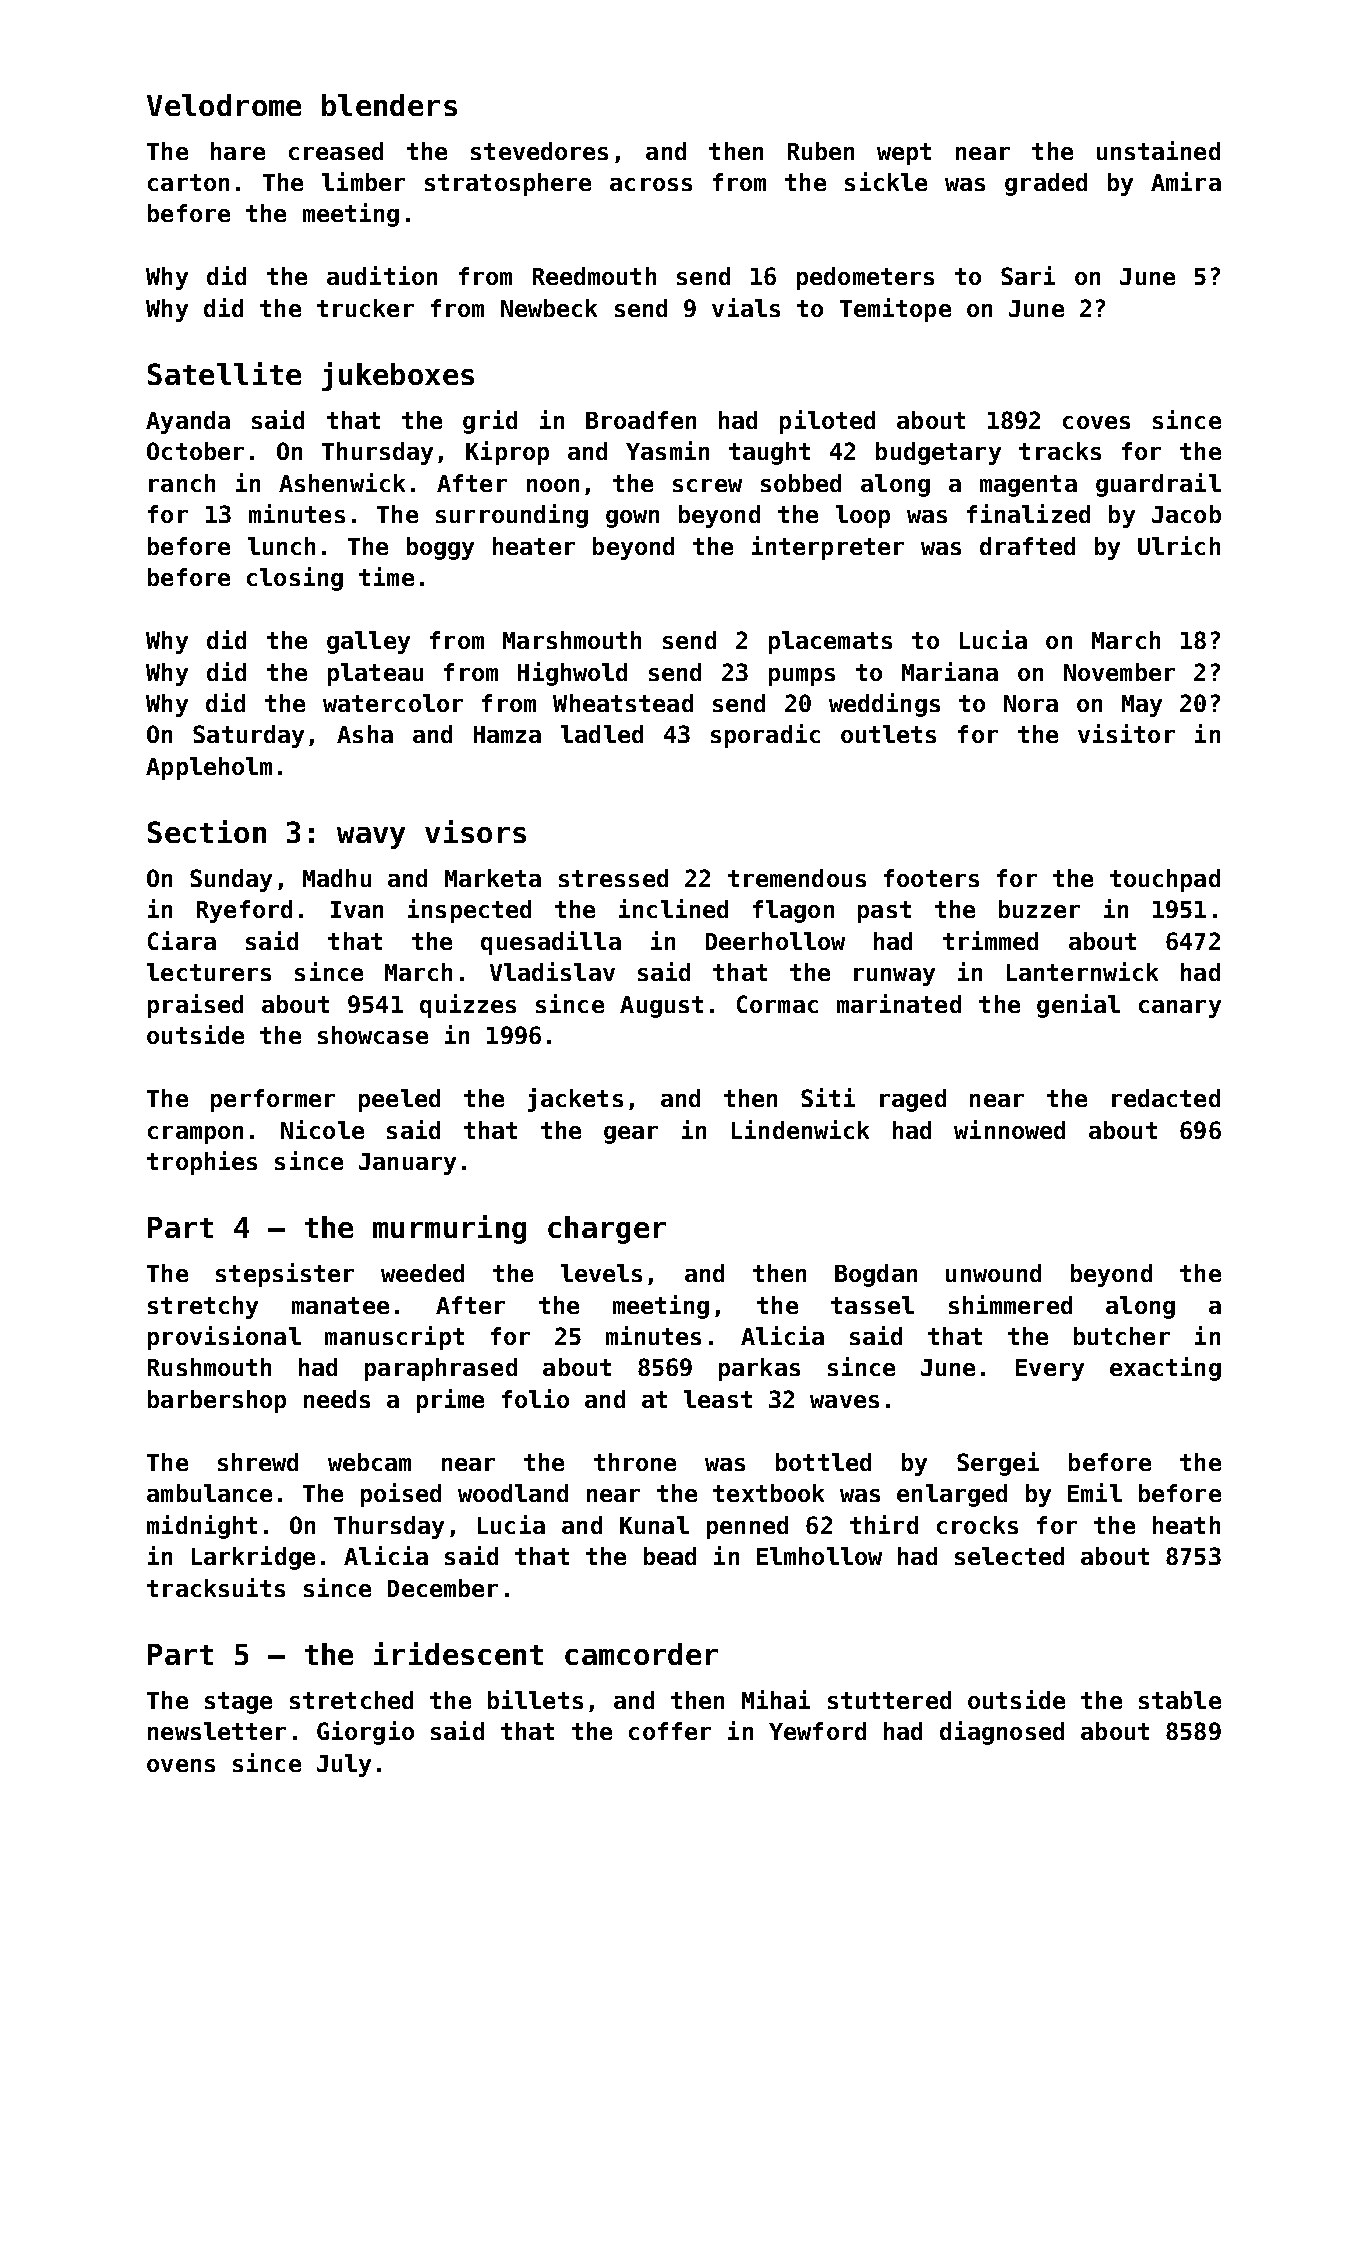  I want to click on winnowed, so click(1009, 1129).
